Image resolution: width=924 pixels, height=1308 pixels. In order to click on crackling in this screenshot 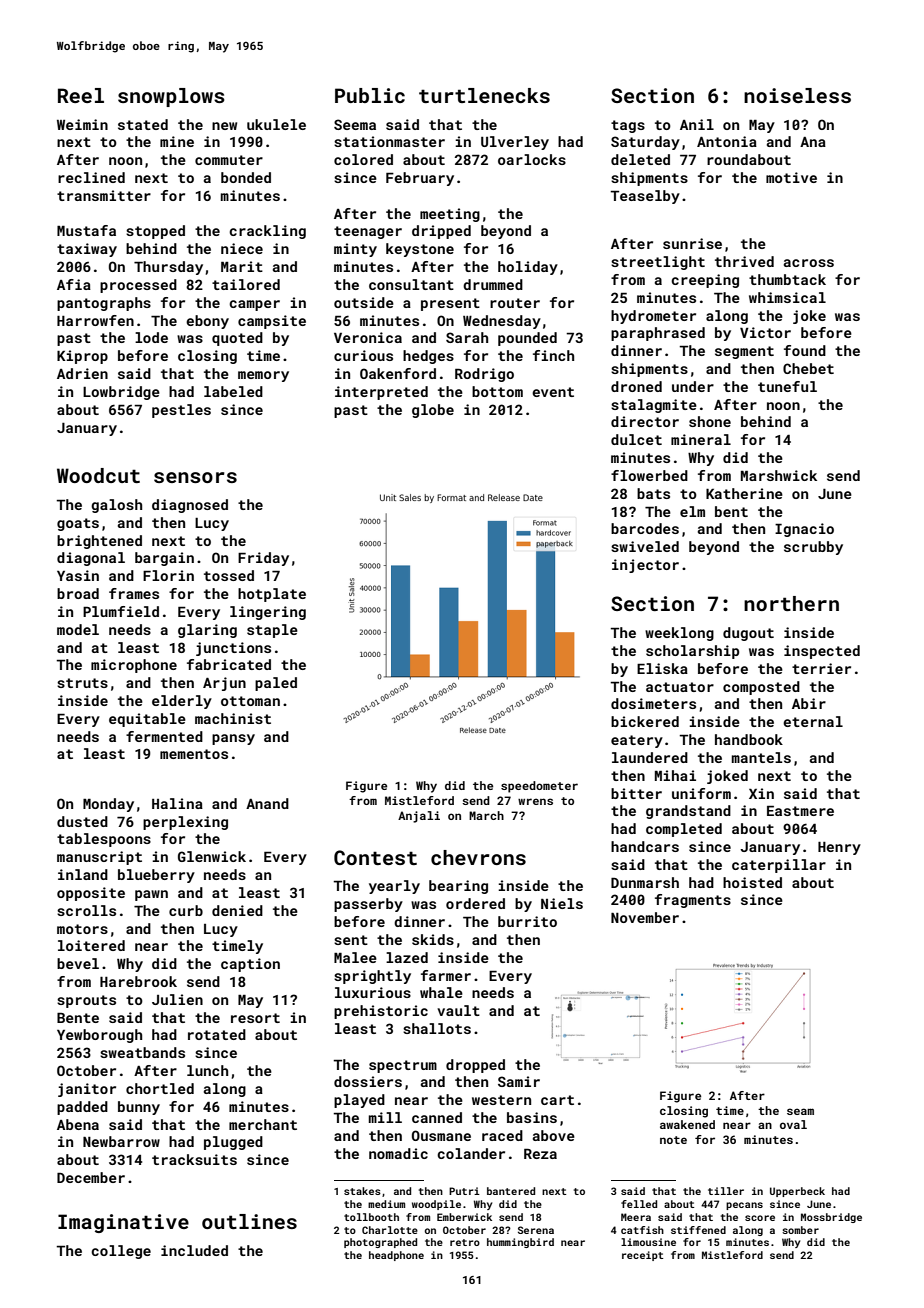, I will do `click(267, 232)`.
